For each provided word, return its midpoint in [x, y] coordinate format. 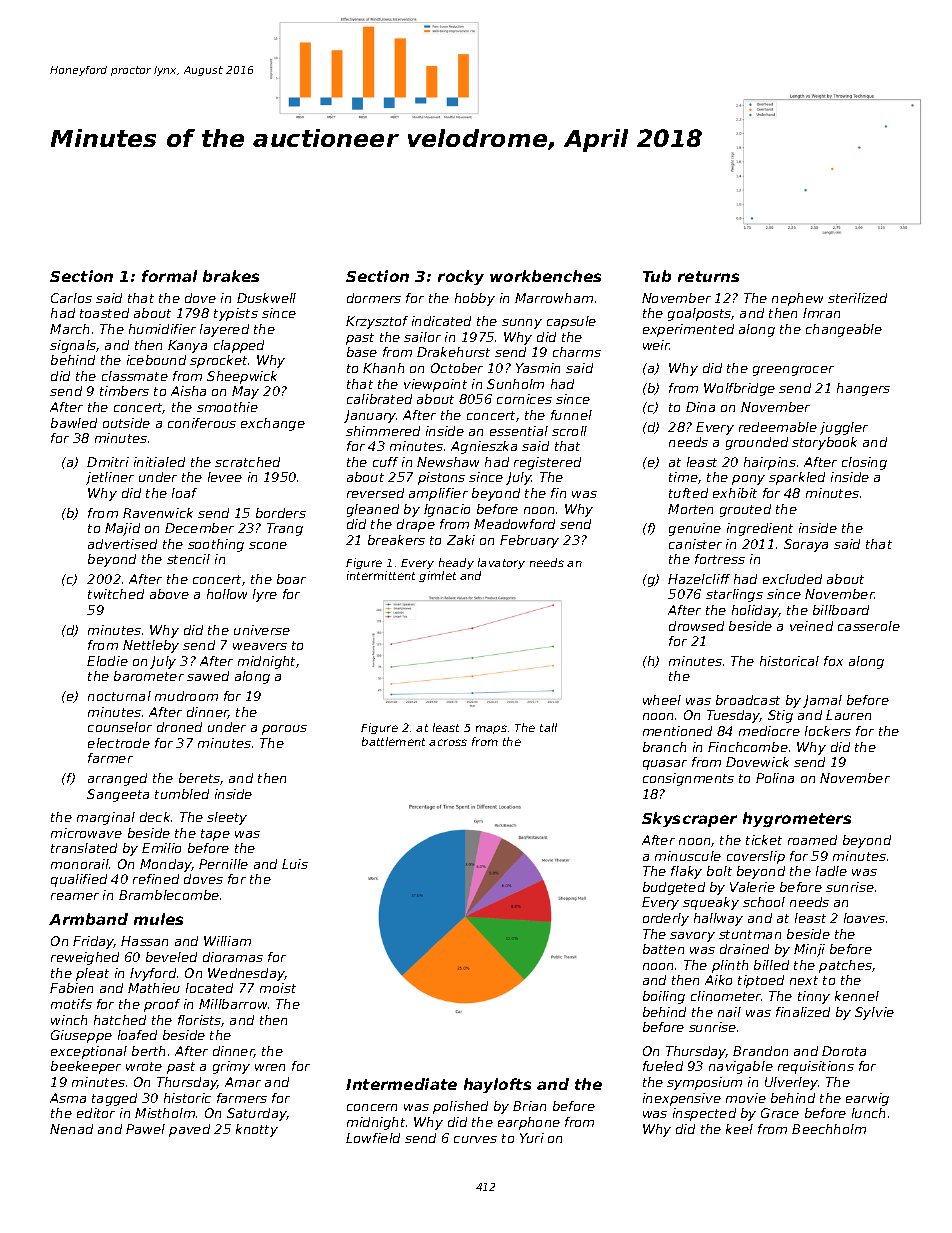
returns [708, 276]
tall [548, 727]
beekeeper [86, 1067]
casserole [869, 626]
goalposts [699, 314]
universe [262, 630]
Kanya [187, 346]
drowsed [696, 626]
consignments [688, 779]
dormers [374, 298]
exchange [273, 424]
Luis [295, 864]
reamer [75, 896]
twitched [116, 594]
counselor [120, 727]
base [362, 352]
